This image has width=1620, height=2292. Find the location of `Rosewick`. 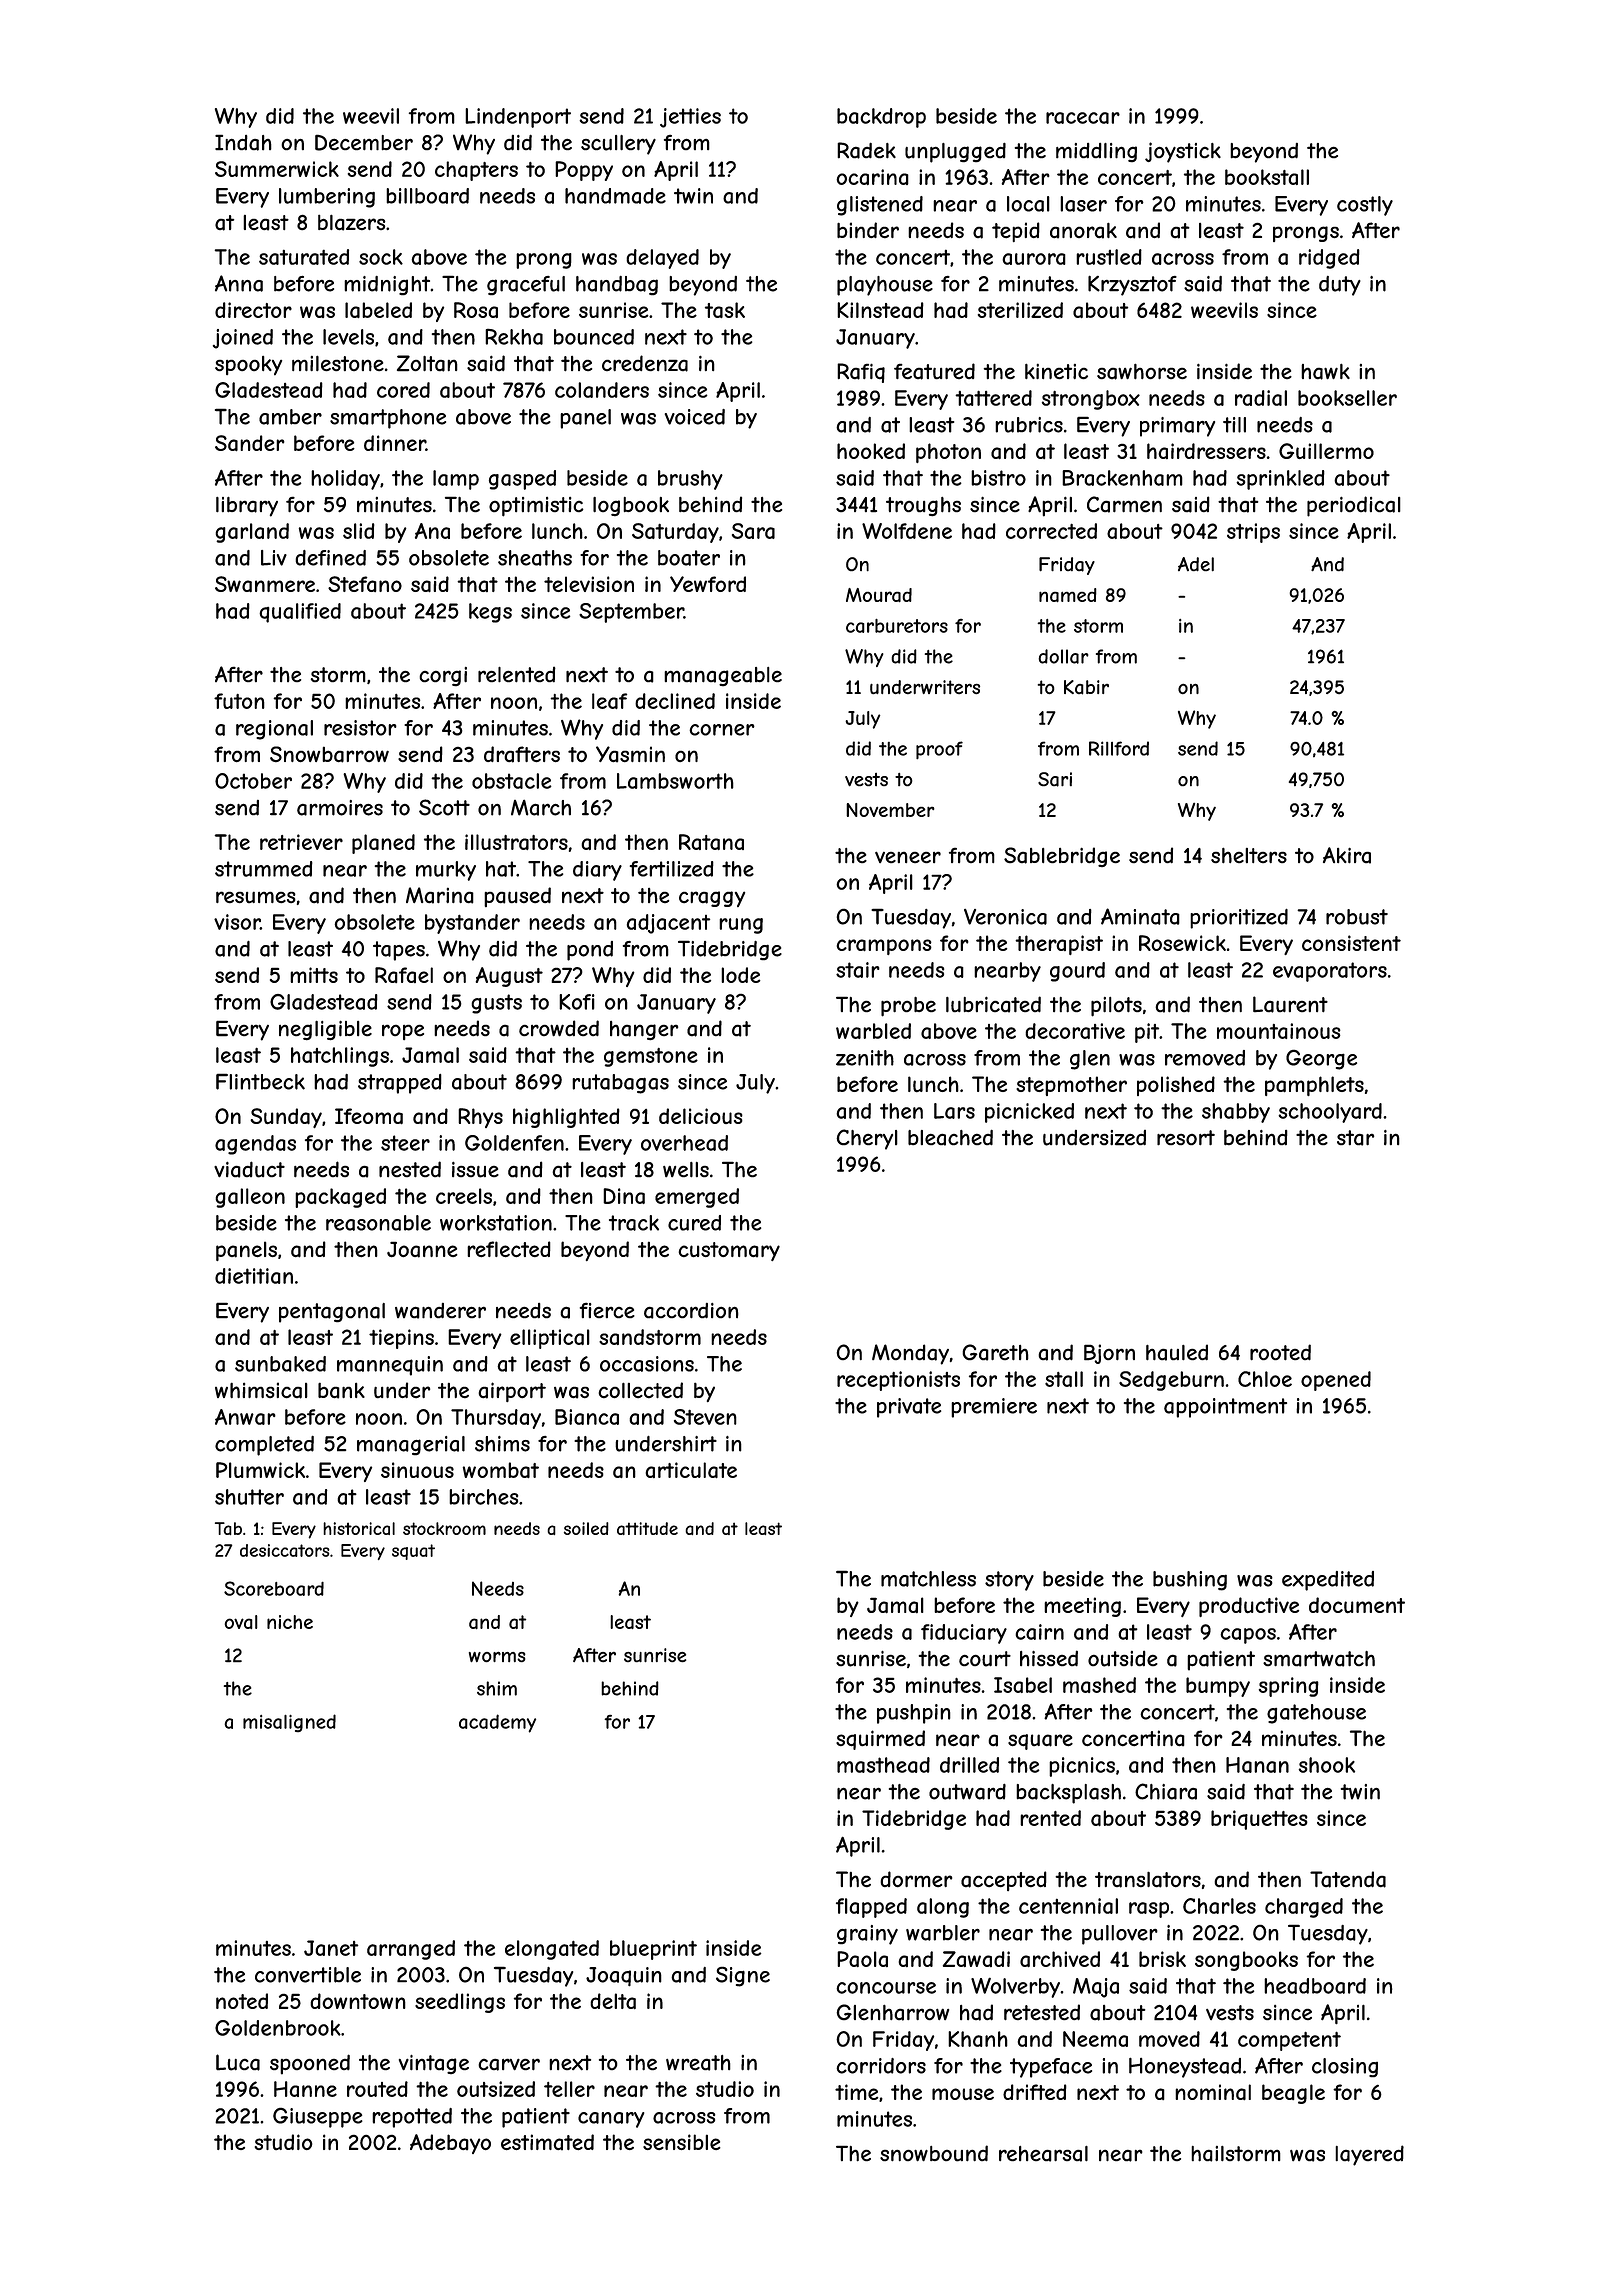

Rosewick is located at coordinates (1182, 943).
